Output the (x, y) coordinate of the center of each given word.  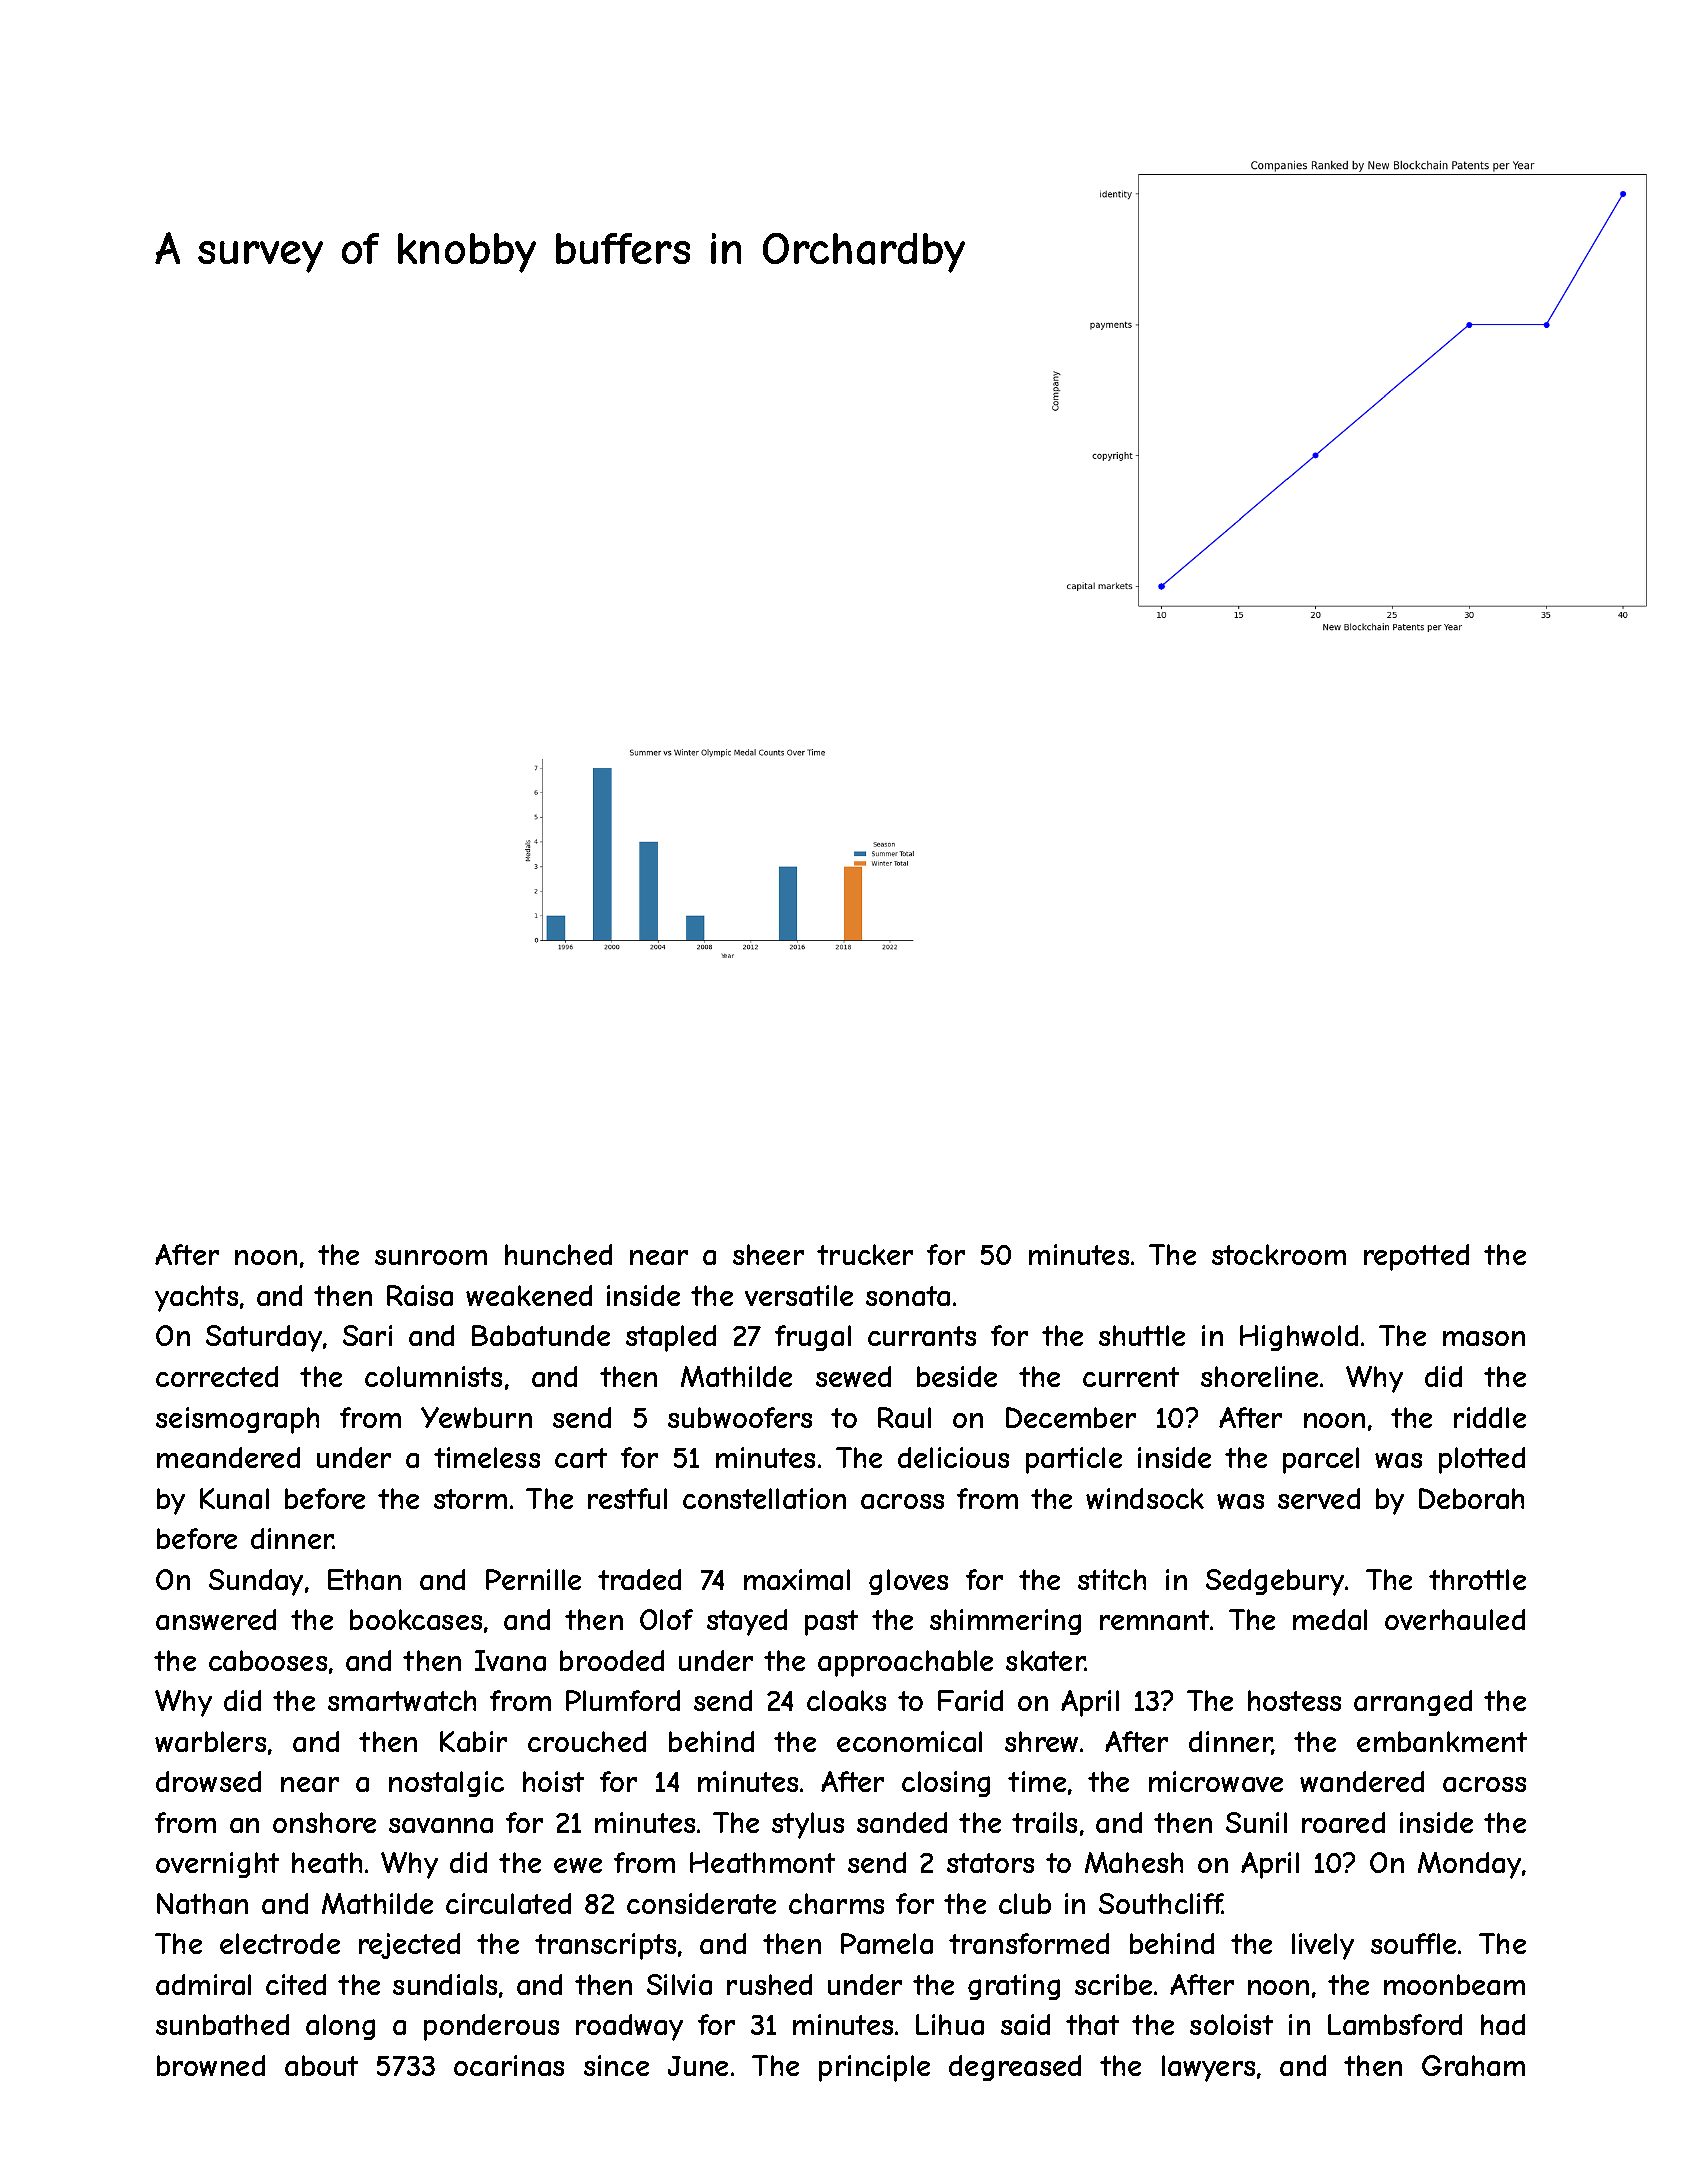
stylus (808, 1825)
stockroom (1279, 1254)
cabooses (268, 1660)
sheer (768, 1254)
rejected (409, 1946)
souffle (1413, 1943)
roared (1343, 1822)
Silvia (679, 1984)
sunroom (431, 1257)
